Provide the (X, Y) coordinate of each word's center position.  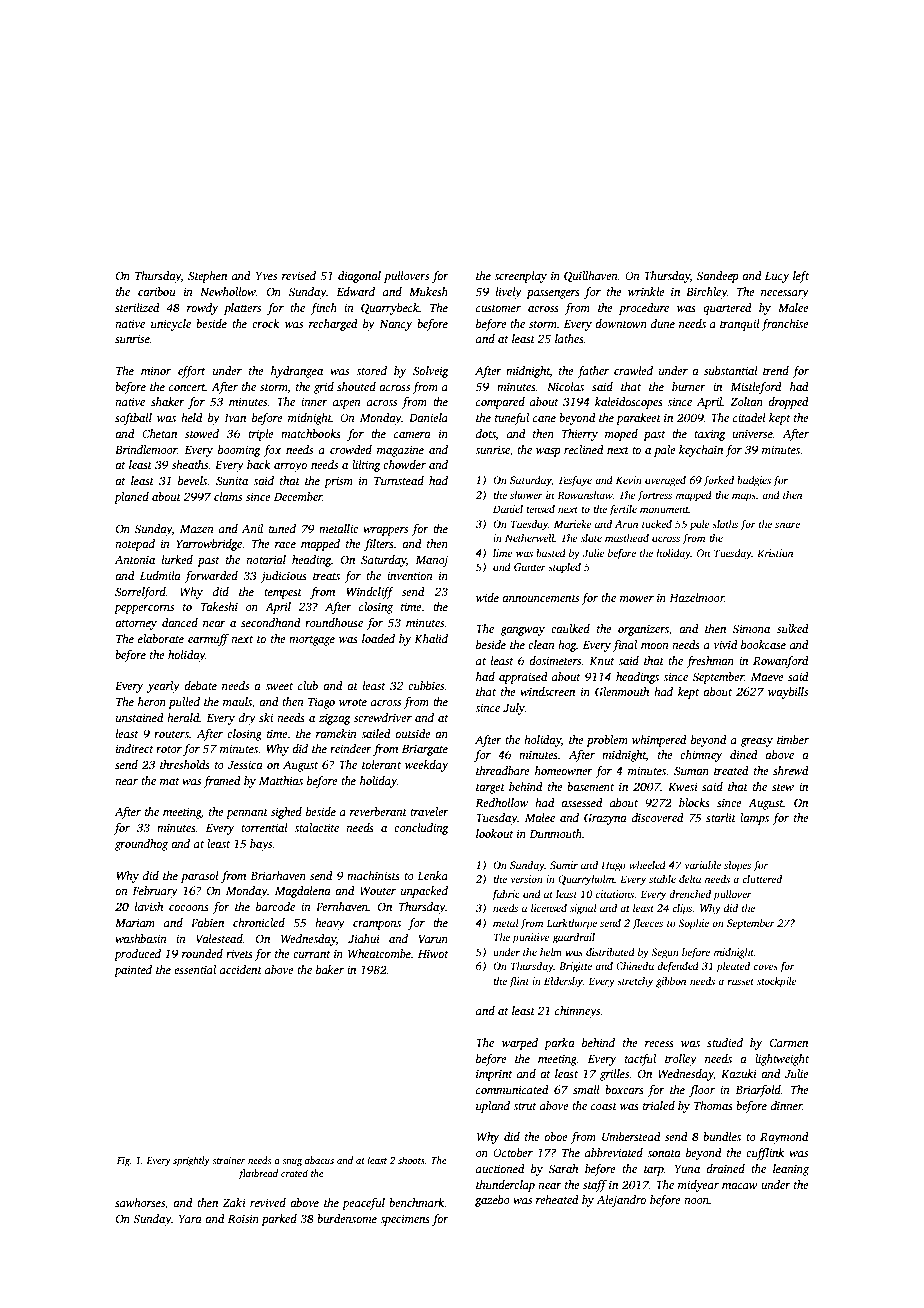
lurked (177, 559)
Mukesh (428, 291)
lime (503, 553)
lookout (495, 833)
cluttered (762, 879)
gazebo (492, 1201)
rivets (239, 953)
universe (752, 433)
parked (279, 1220)
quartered (727, 309)
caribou (157, 291)
